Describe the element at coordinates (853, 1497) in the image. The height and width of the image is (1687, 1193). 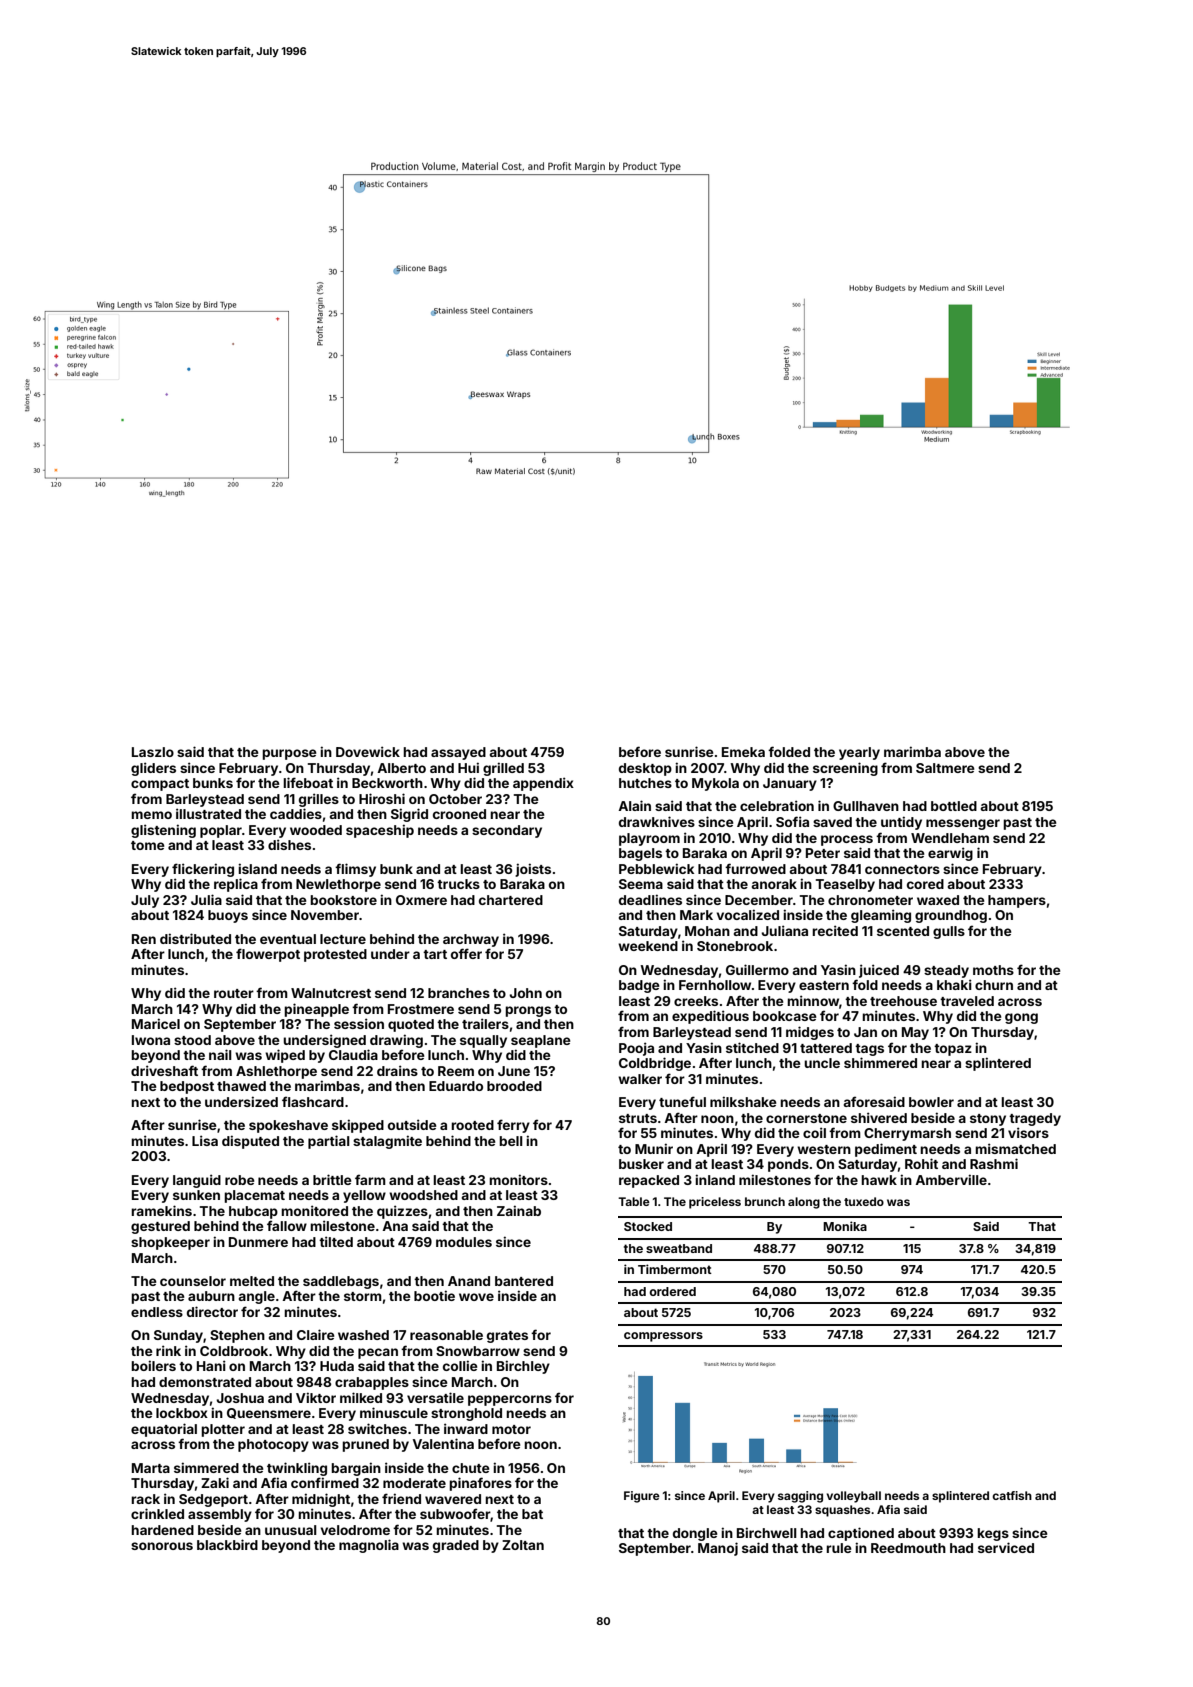
I see `volleyball` at that location.
